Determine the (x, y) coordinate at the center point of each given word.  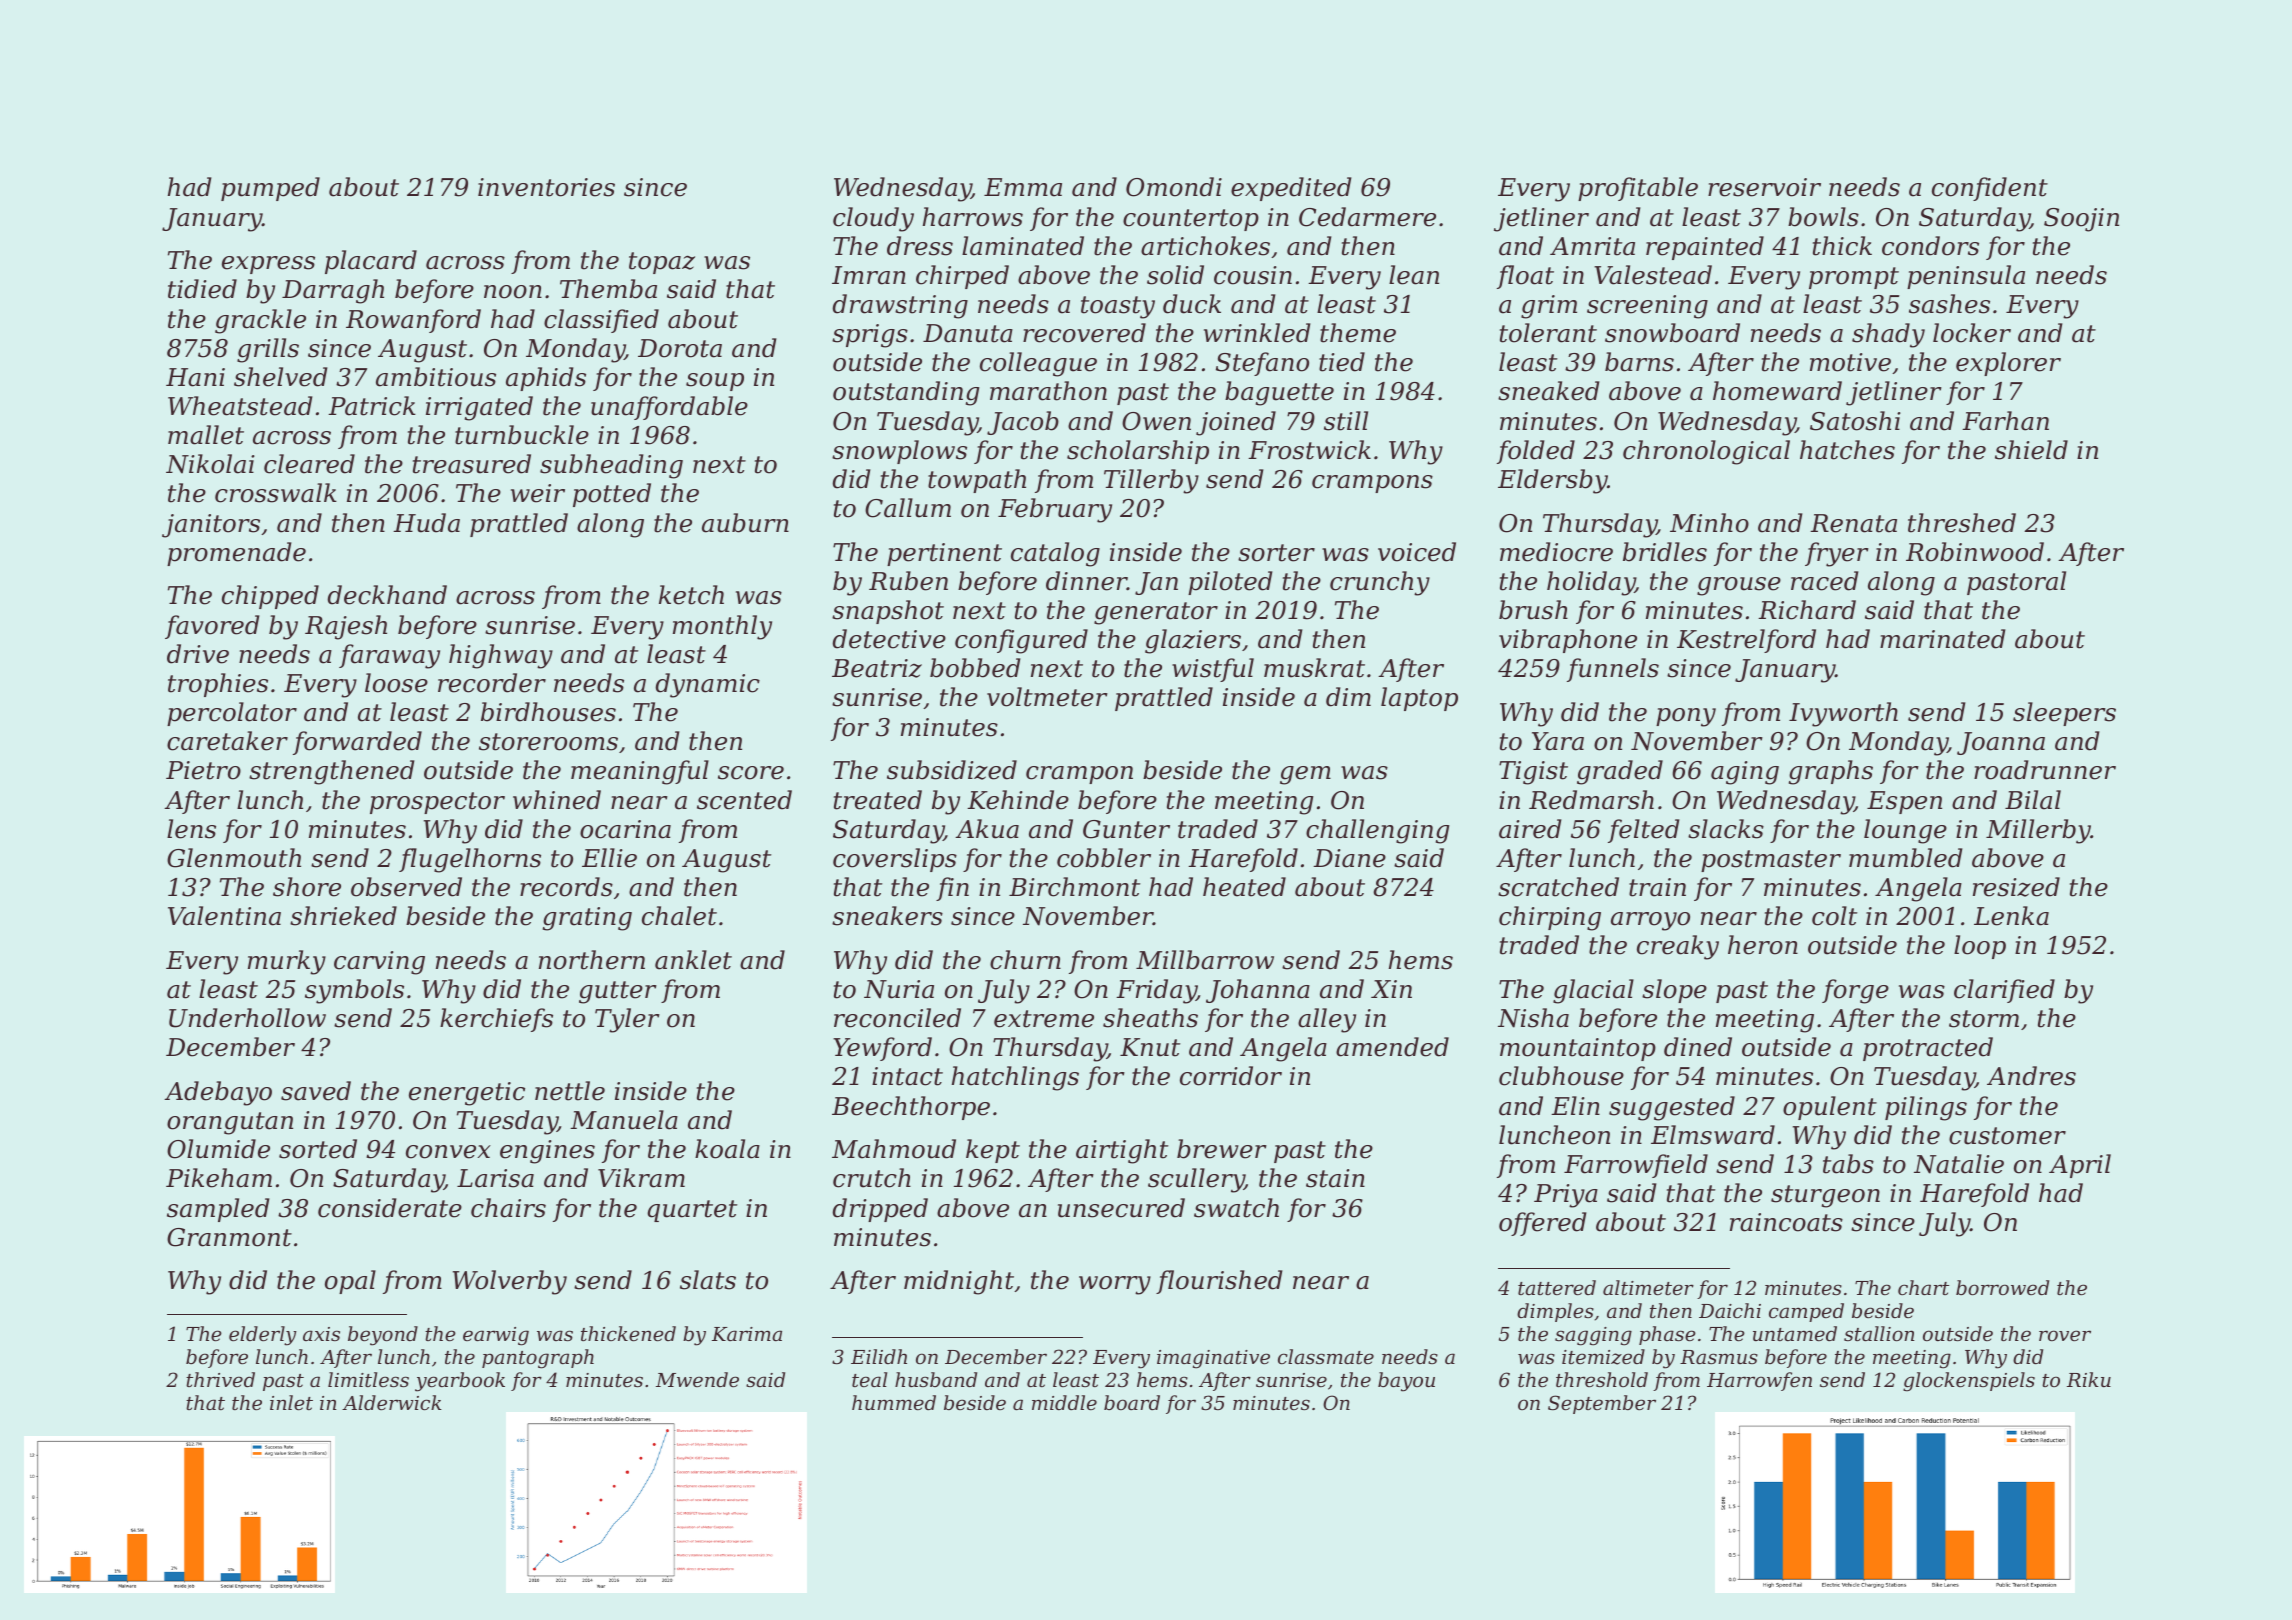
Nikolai (210, 464)
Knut (1150, 1047)
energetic (467, 1094)
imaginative (1213, 1359)
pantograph (538, 1359)
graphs (1831, 772)
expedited (1291, 189)
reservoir (1764, 187)
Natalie (1959, 1164)
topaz (662, 263)
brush (1533, 610)
